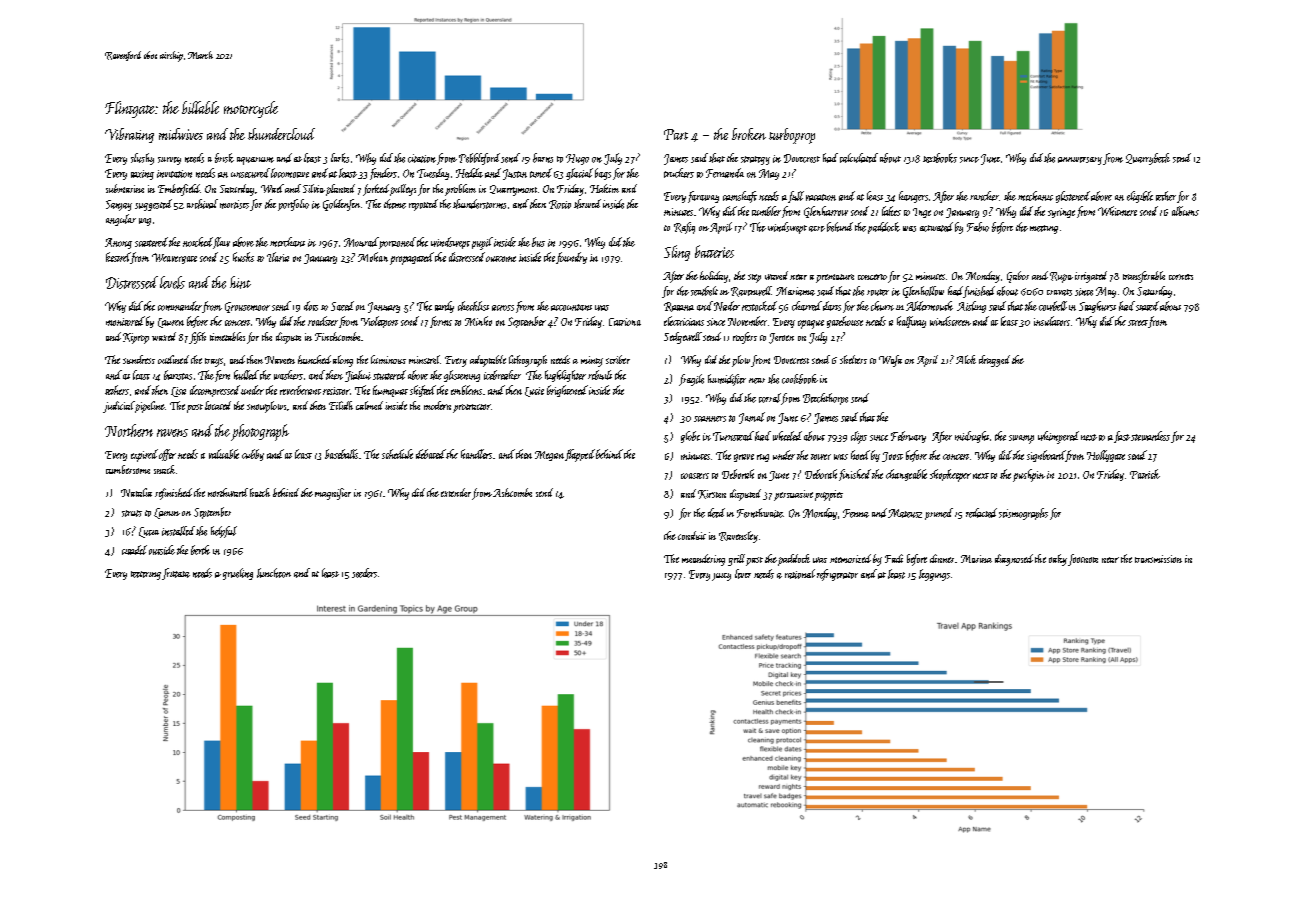  I want to click on persuasive, so click(793, 495).
